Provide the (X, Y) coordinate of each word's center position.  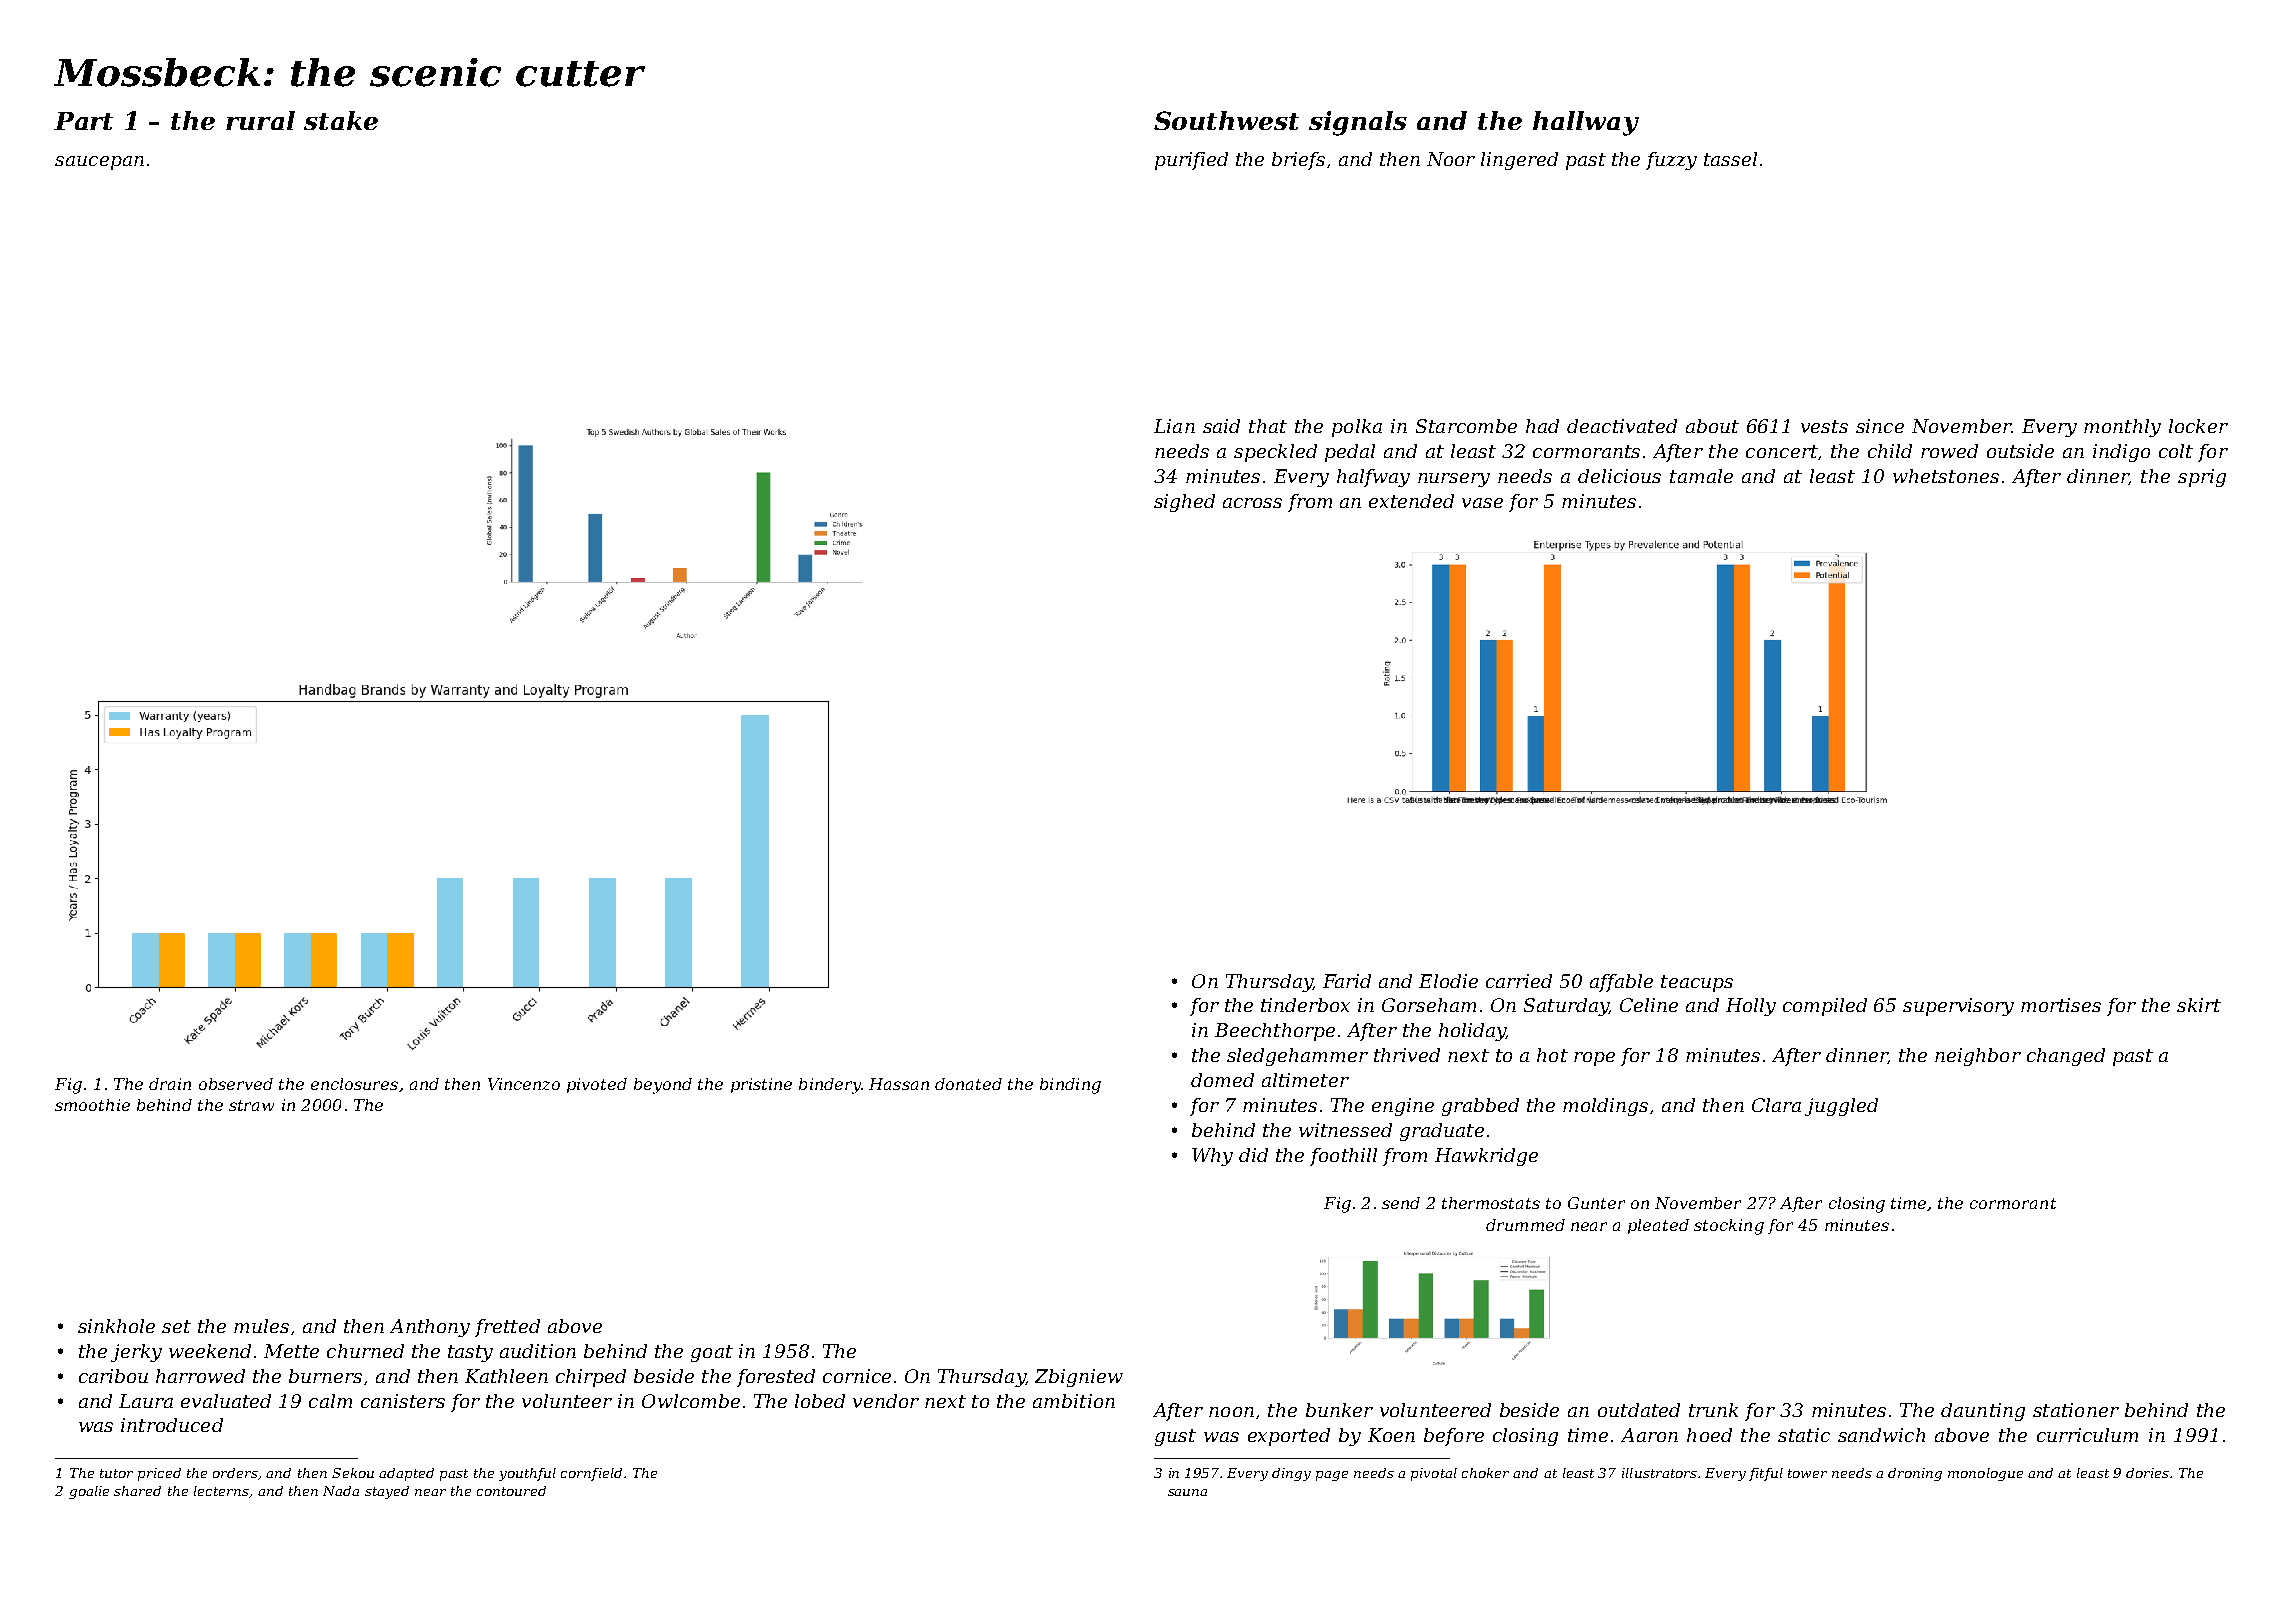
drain (170, 1084)
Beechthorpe (1275, 1032)
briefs (1298, 161)
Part (83, 121)
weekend (210, 1351)
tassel (1730, 159)
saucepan (99, 163)
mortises (2061, 1005)
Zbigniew (1079, 1378)
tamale (1701, 476)
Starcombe (1466, 426)
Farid (1347, 981)
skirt (2199, 1005)
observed (236, 1084)
